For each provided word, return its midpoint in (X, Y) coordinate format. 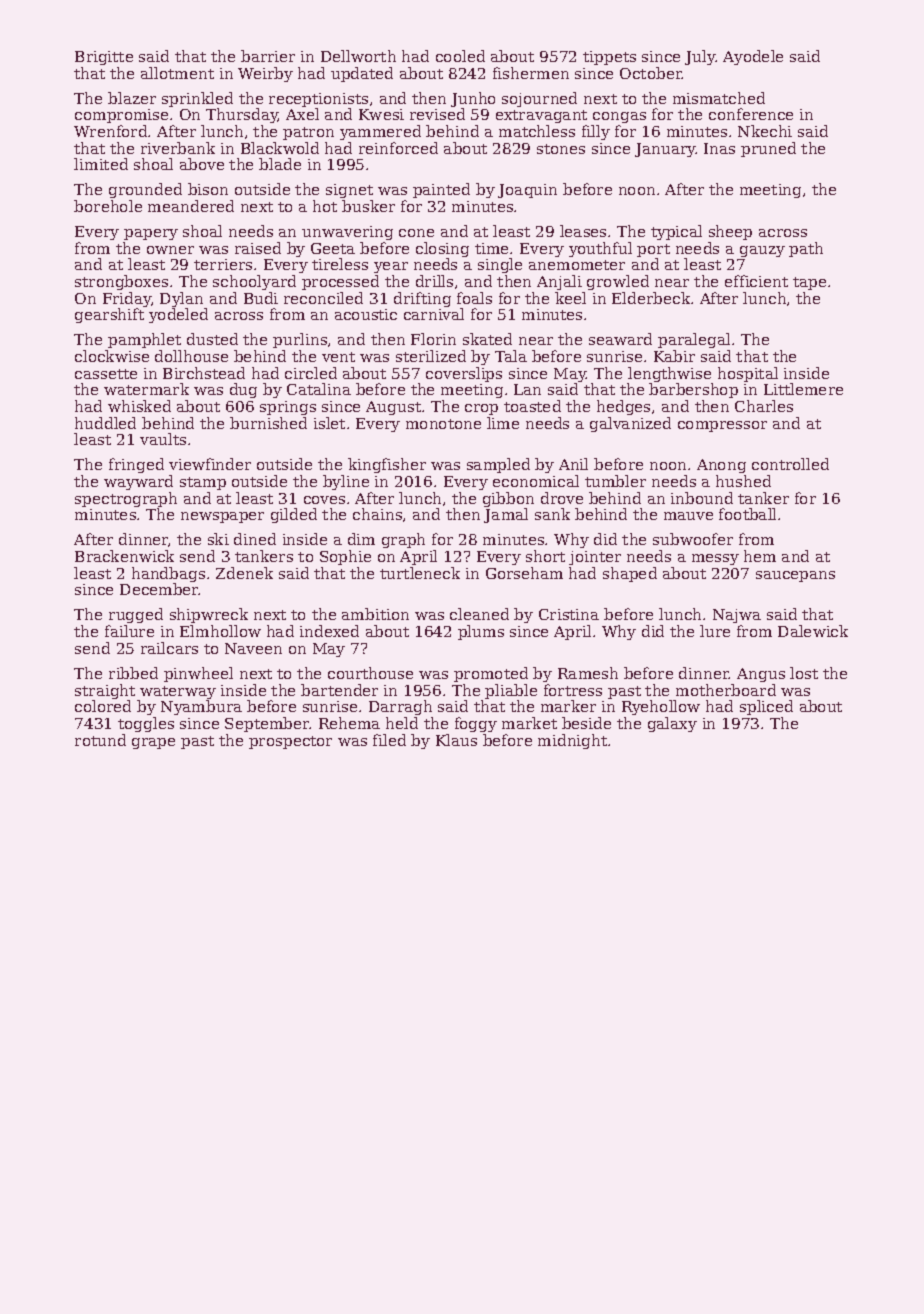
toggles (146, 724)
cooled (460, 56)
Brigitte (104, 58)
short (545, 556)
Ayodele (753, 57)
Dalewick (813, 631)
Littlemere (803, 389)
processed (340, 282)
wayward (138, 482)
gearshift (109, 315)
